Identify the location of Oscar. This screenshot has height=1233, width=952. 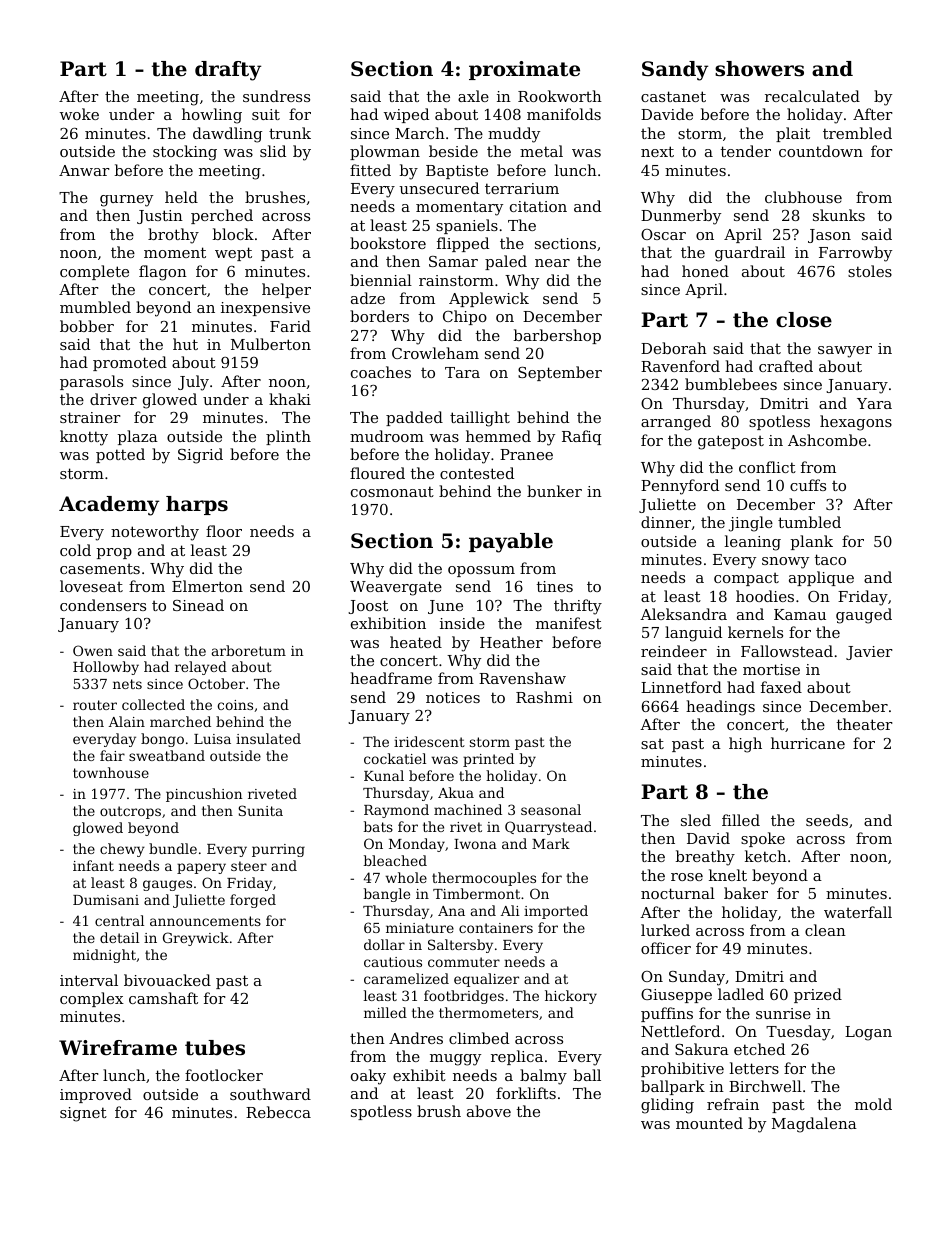
(663, 234).
